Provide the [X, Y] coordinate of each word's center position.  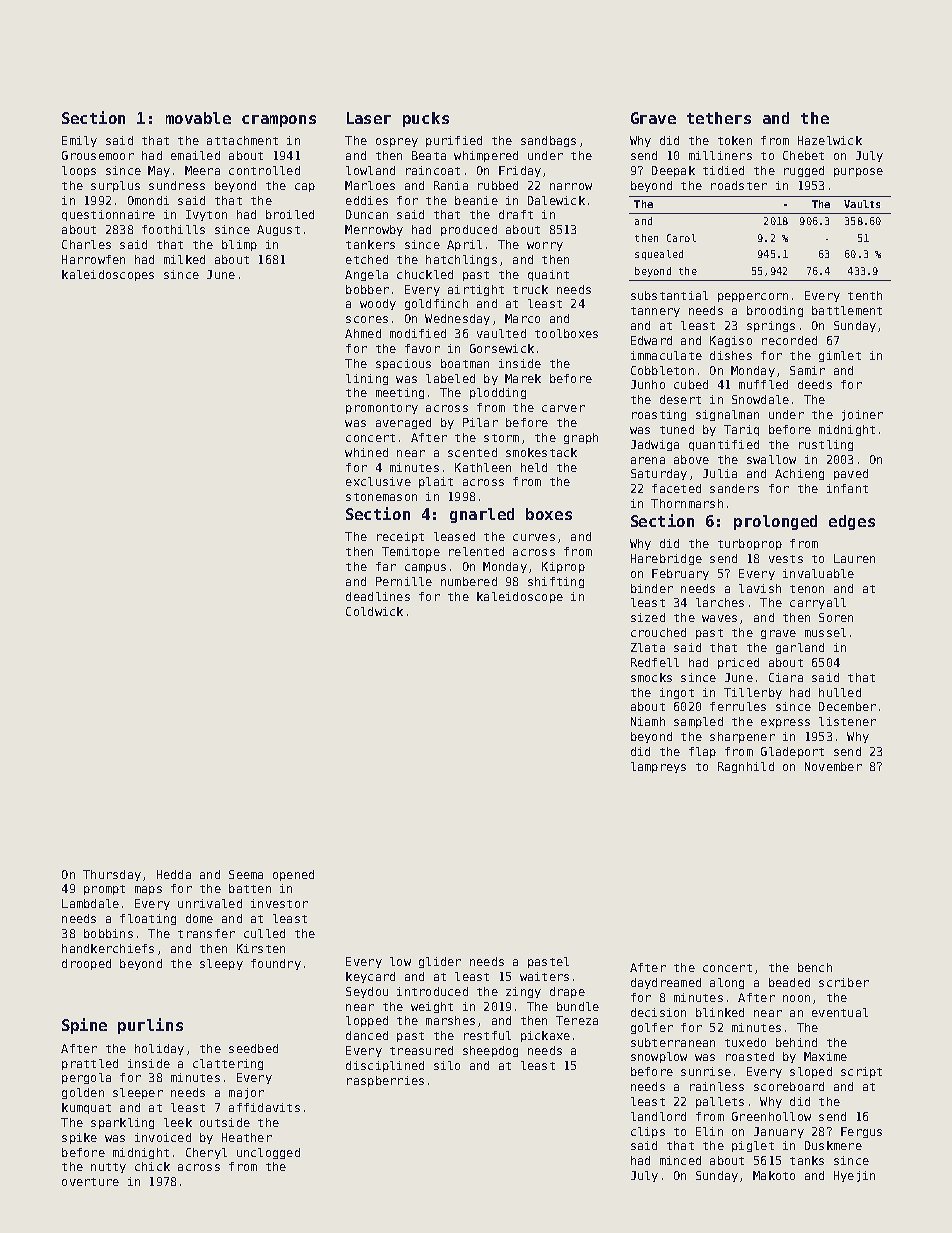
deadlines [378, 596]
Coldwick [374, 611]
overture [90, 1182]
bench [815, 967]
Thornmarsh [687, 503]
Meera [202, 170]
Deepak [673, 171]
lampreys [658, 767]
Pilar [480, 422]
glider [440, 962]
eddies [367, 200]
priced [738, 663]
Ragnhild [746, 767]
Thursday [112, 875]
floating [148, 919]
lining [367, 379]
